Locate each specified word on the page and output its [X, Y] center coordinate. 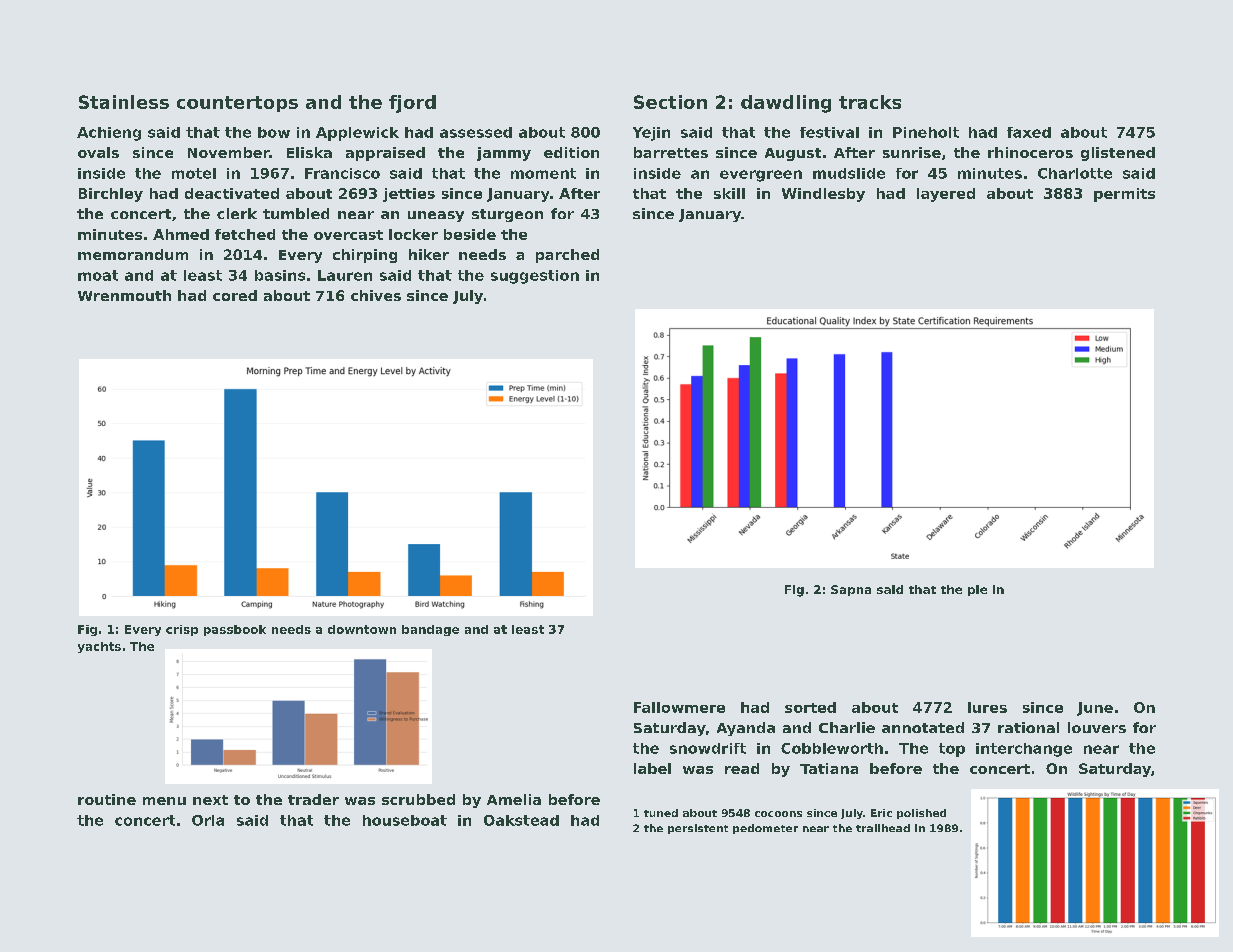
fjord [412, 104]
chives [376, 295]
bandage [430, 630]
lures [987, 707]
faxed [1029, 132]
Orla [208, 820]
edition [571, 152]
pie [977, 590]
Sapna [851, 590]
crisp [182, 630]
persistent [698, 829]
